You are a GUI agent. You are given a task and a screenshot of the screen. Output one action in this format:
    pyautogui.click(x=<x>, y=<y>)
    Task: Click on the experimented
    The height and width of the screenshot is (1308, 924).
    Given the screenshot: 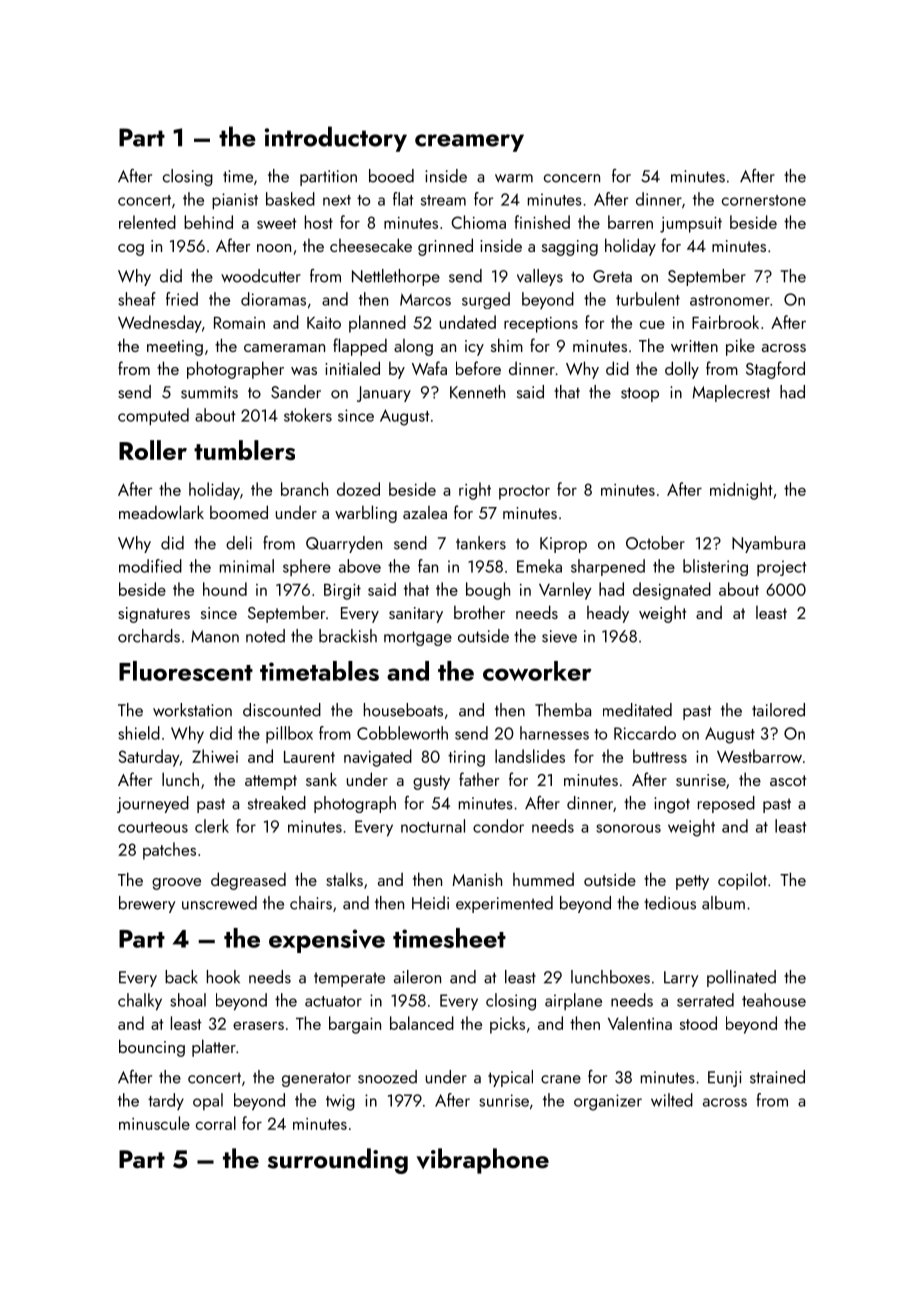 What is the action you would take?
    pyautogui.click(x=504, y=904)
